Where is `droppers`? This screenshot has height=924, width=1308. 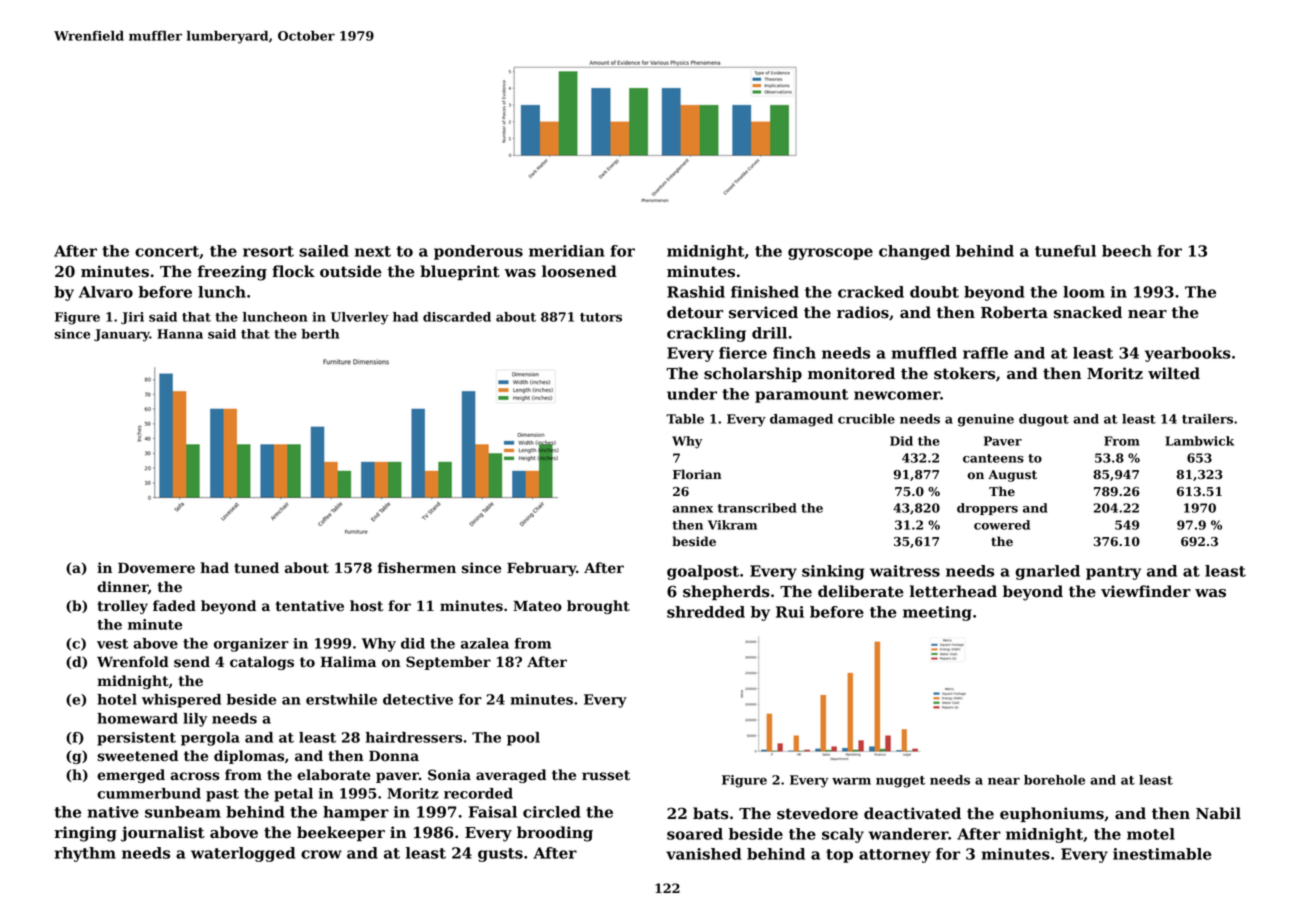
droppers is located at coordinates (987, 509).
